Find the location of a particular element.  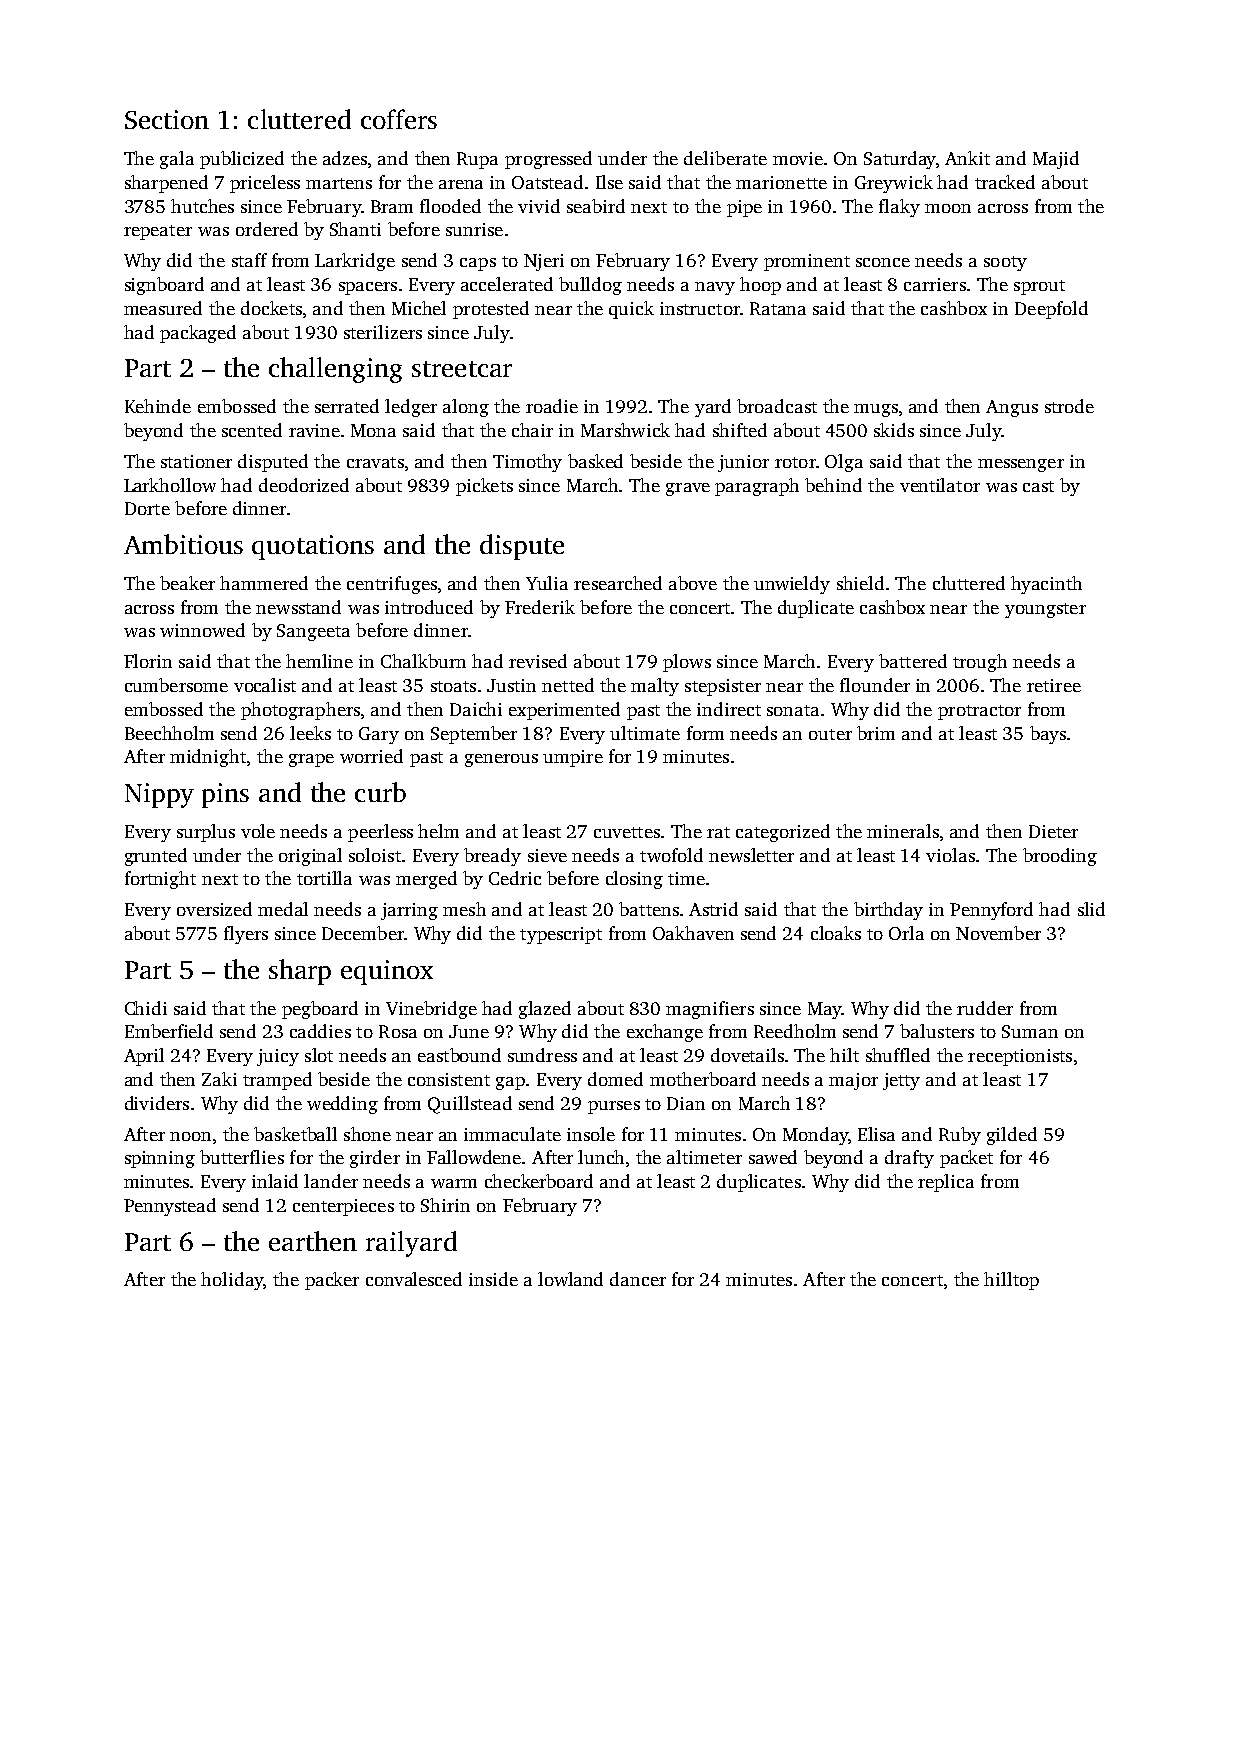

sunrise is located at coordinates (474, 229).
